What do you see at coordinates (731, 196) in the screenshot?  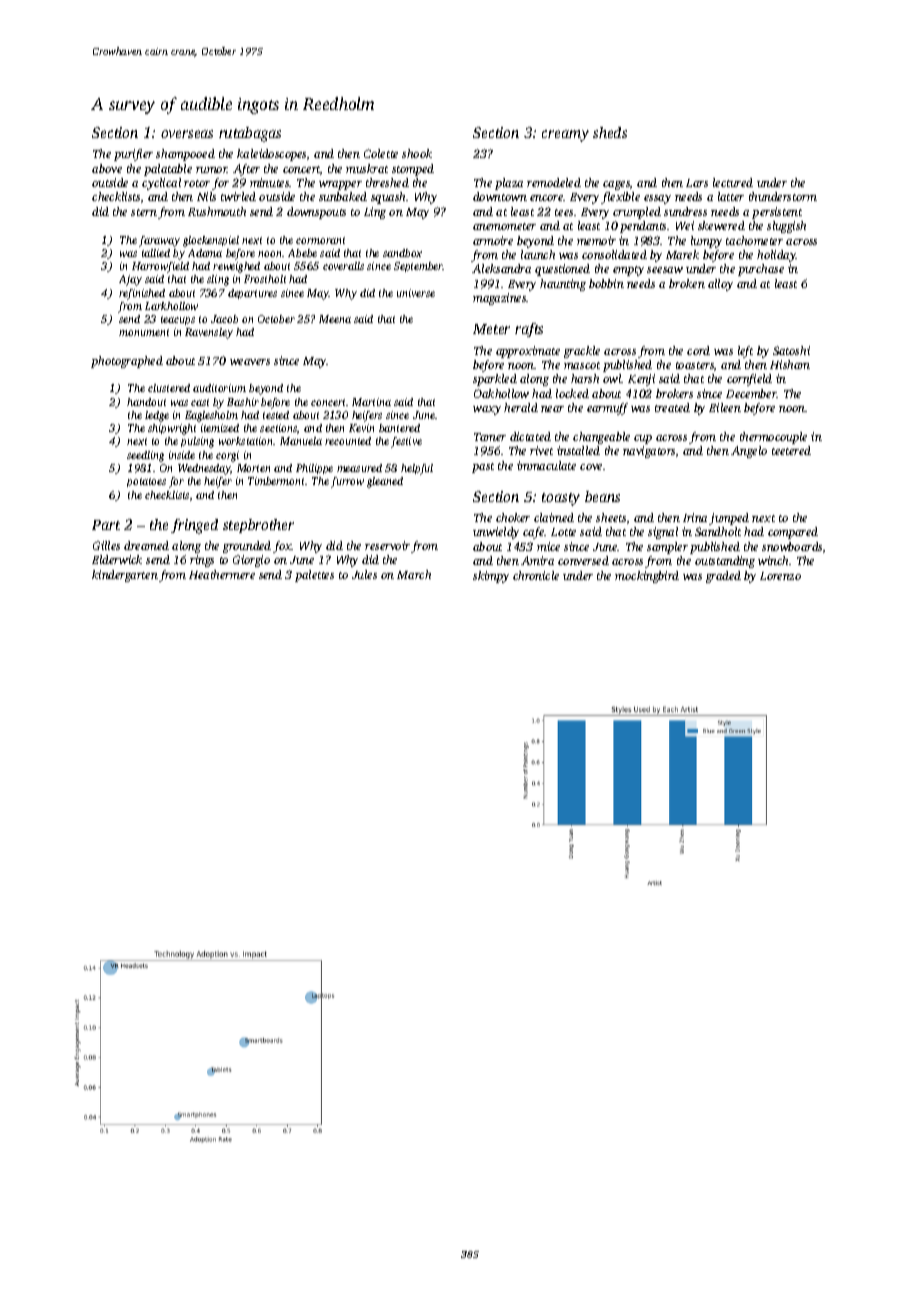 I see `latter` at bounding box center [731, 196].
